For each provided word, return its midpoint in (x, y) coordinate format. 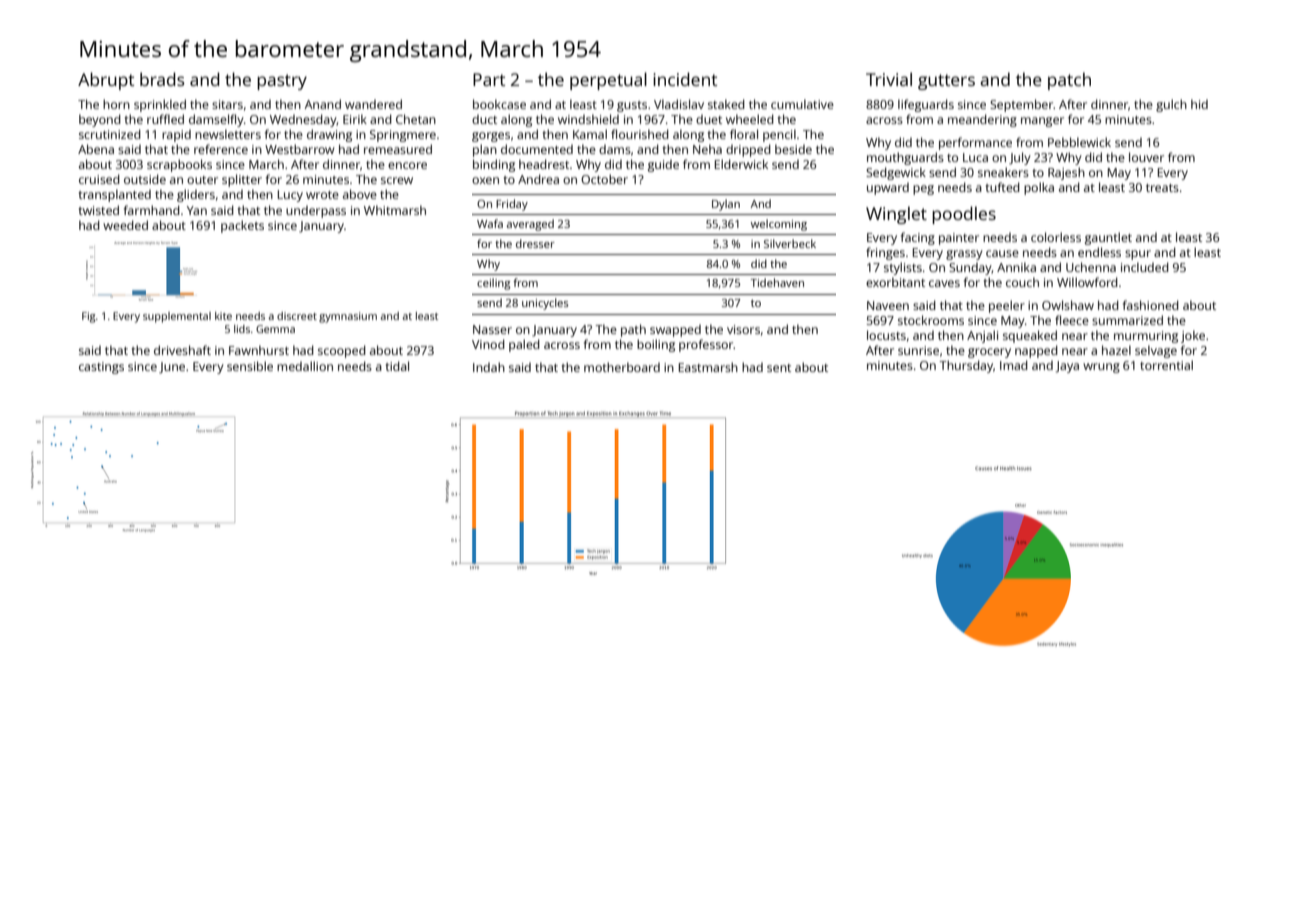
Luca (975, 157)
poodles (964, 215)
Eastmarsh (708, 367)
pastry (282, 82)
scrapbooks (179, 165)
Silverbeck (790, 243)
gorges (491, 137)
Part (489, 79)
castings (101, 368)
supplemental (177, 317)
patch (1069, 81)
